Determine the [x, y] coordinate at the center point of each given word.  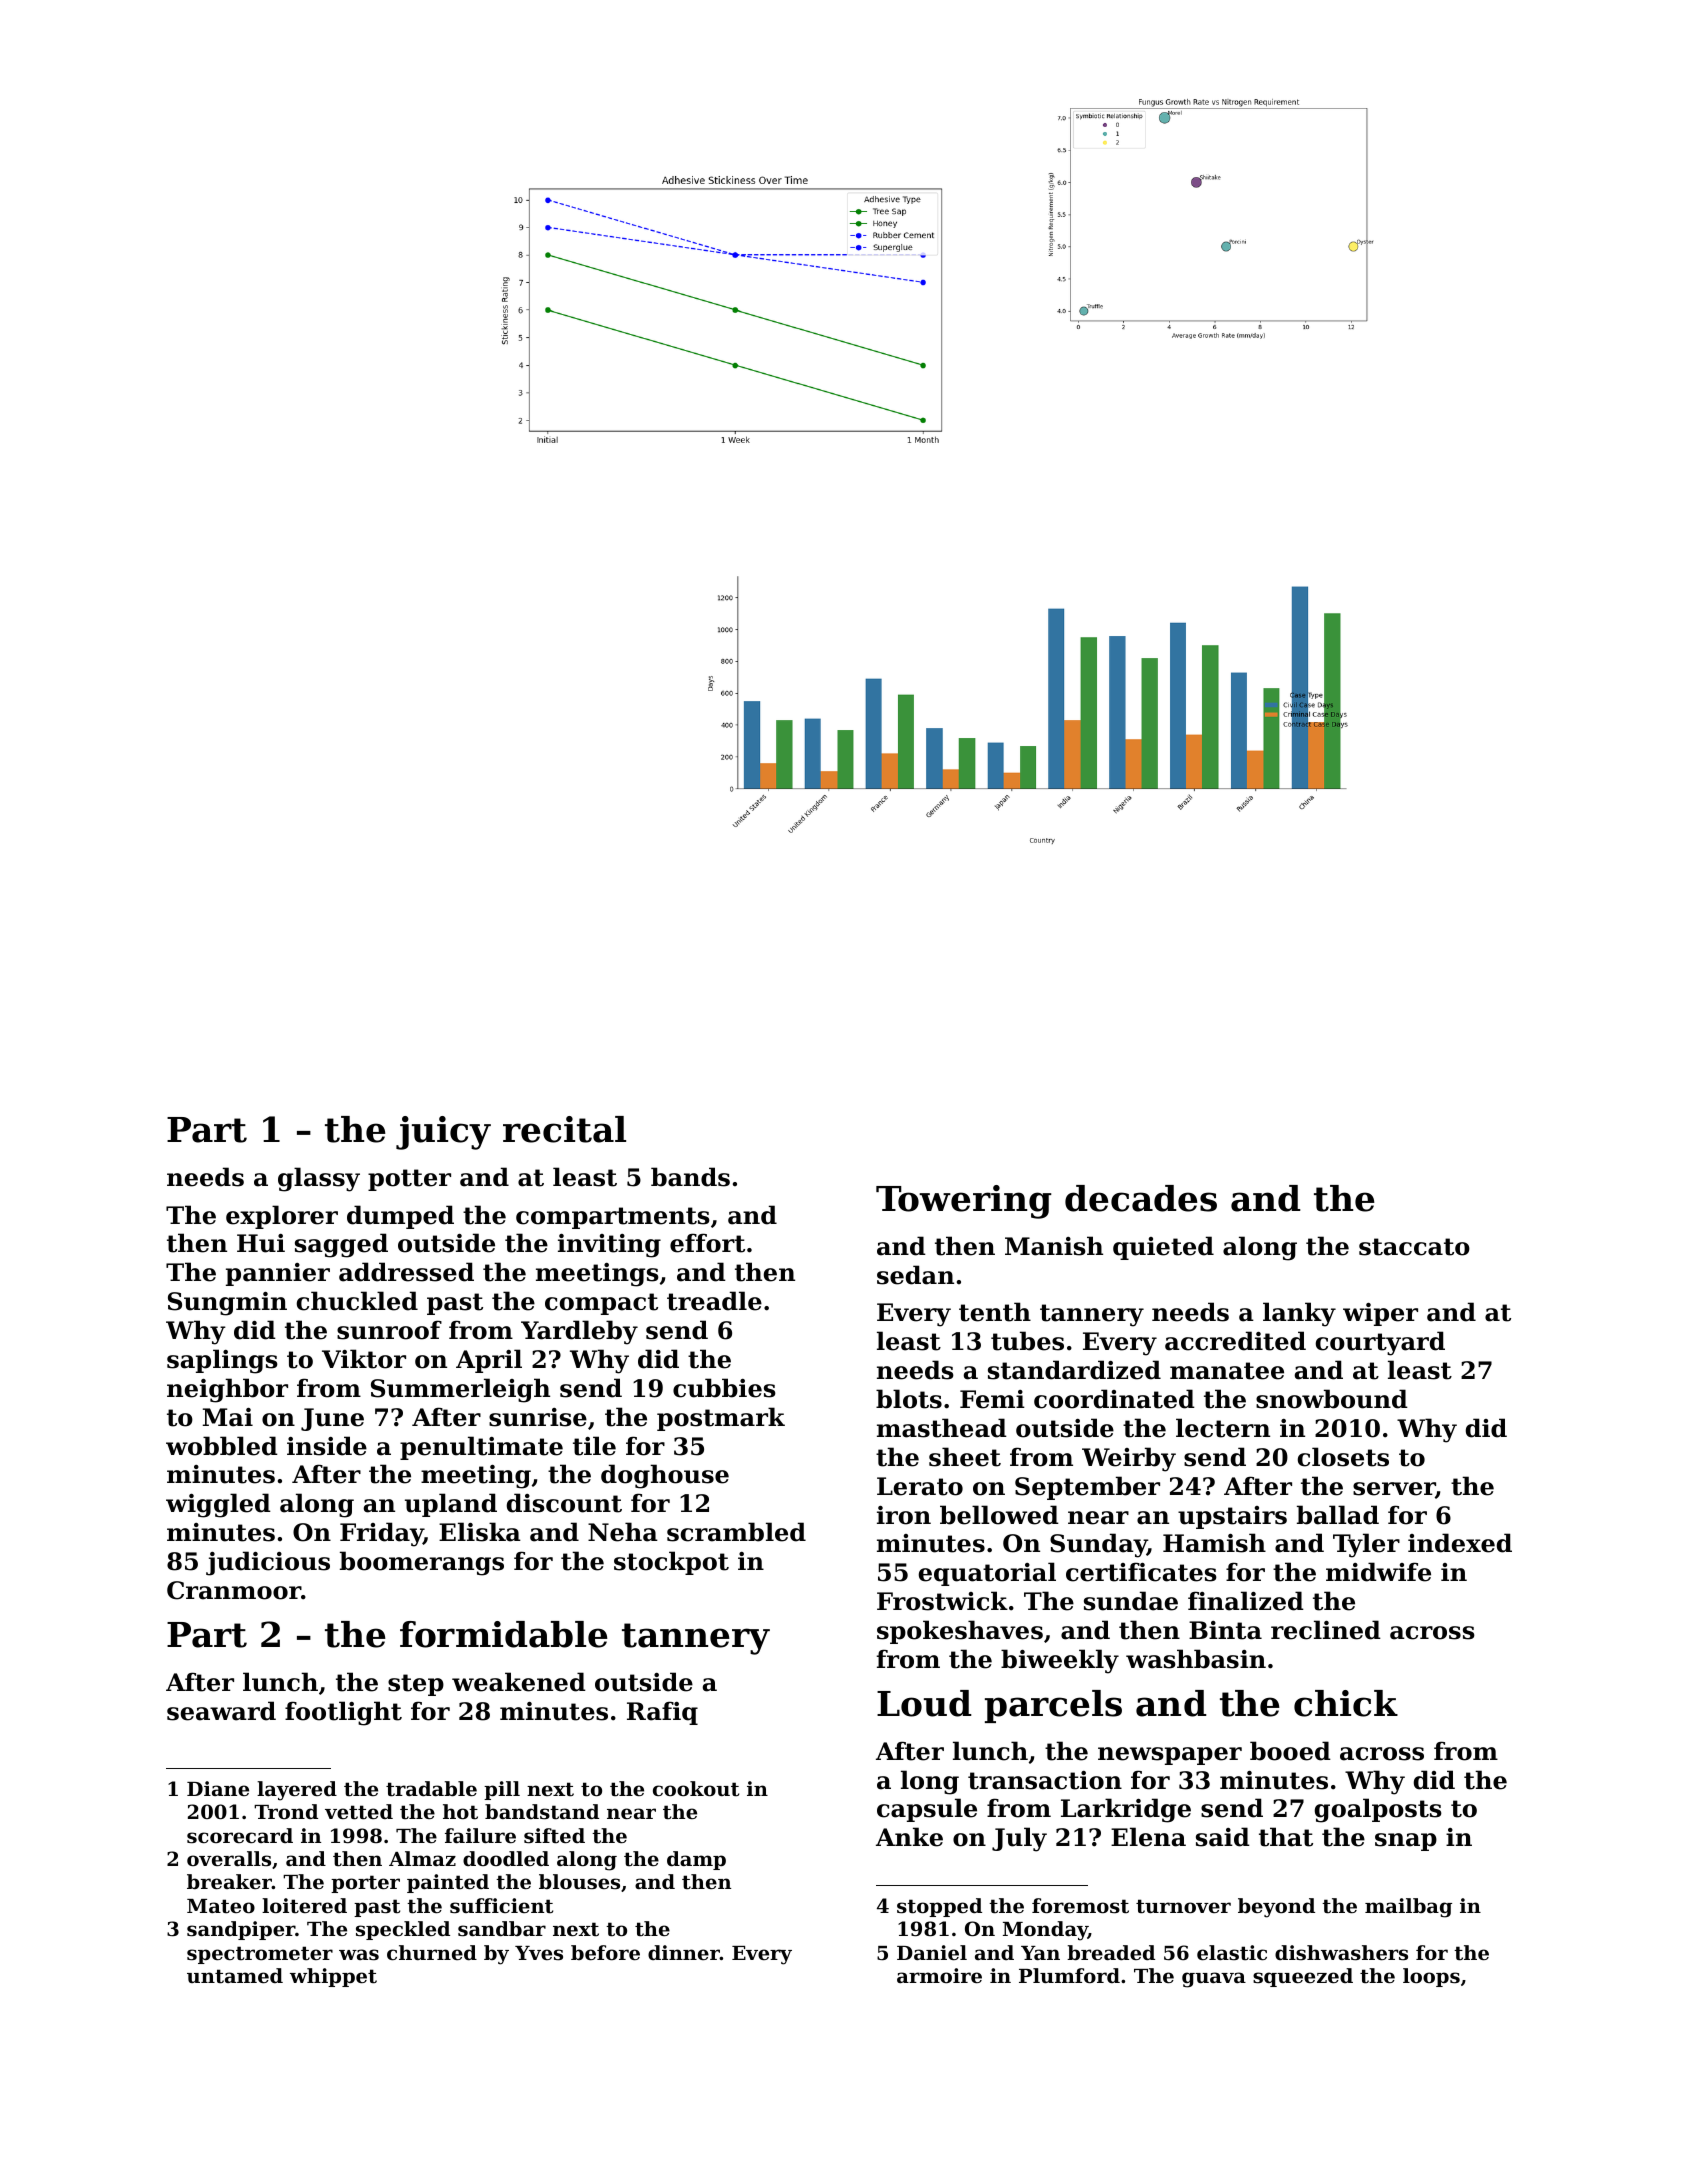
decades [1141, 1198]
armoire [939, 1975]
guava [1214, 1980]
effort [707, 1243]
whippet [333, 1977]
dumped [400, 1217]
